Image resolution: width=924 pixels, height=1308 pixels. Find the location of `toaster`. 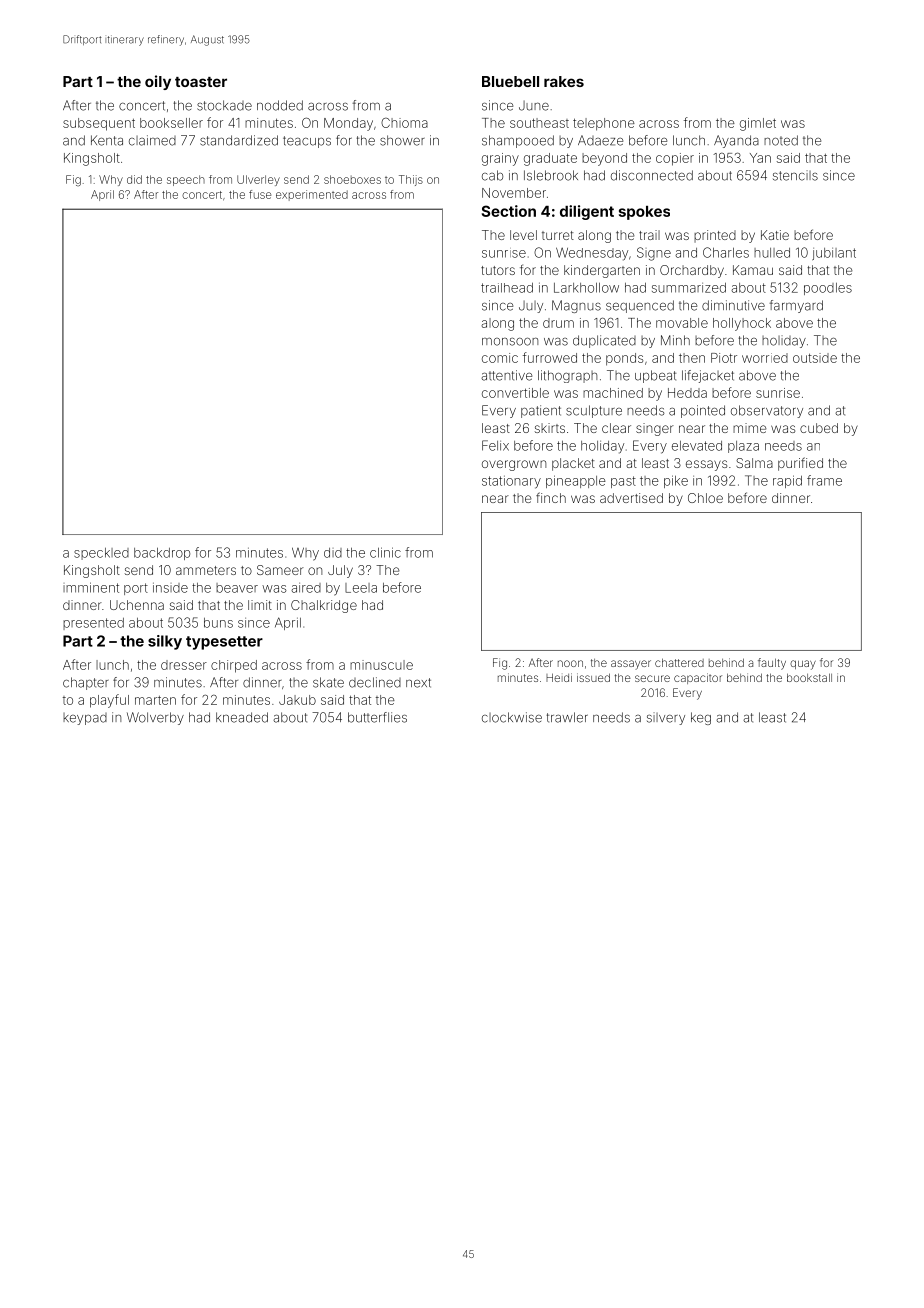

toaster is located at coordinates (201, 82).
